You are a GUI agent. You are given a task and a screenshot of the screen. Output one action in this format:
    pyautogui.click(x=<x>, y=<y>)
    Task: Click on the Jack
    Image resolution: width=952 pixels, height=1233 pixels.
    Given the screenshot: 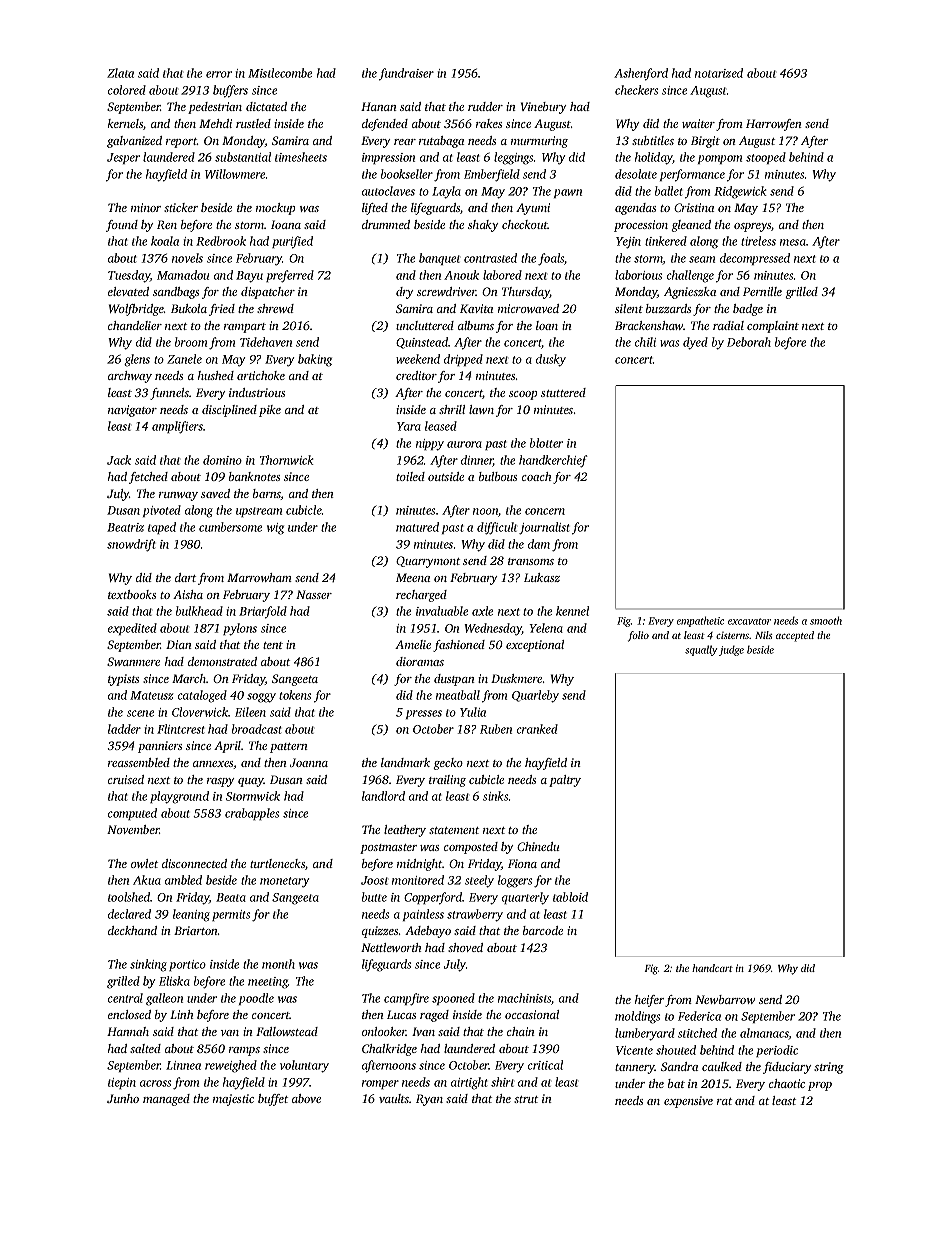 What is the action you would take?
    pyautogui.click(x=119, y=460)
